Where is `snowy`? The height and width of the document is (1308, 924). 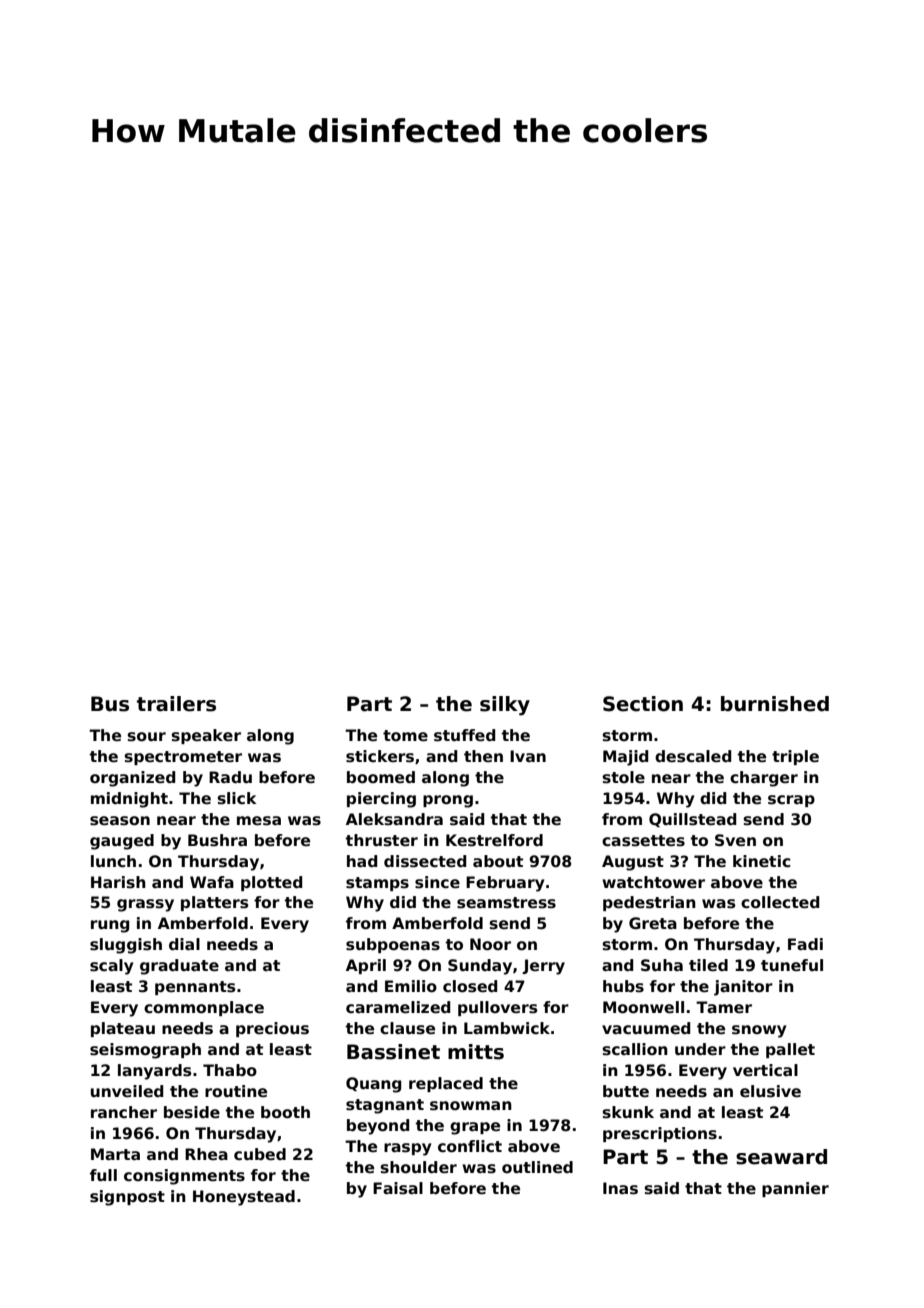
snowy is located at coordinates (759, 1031).
